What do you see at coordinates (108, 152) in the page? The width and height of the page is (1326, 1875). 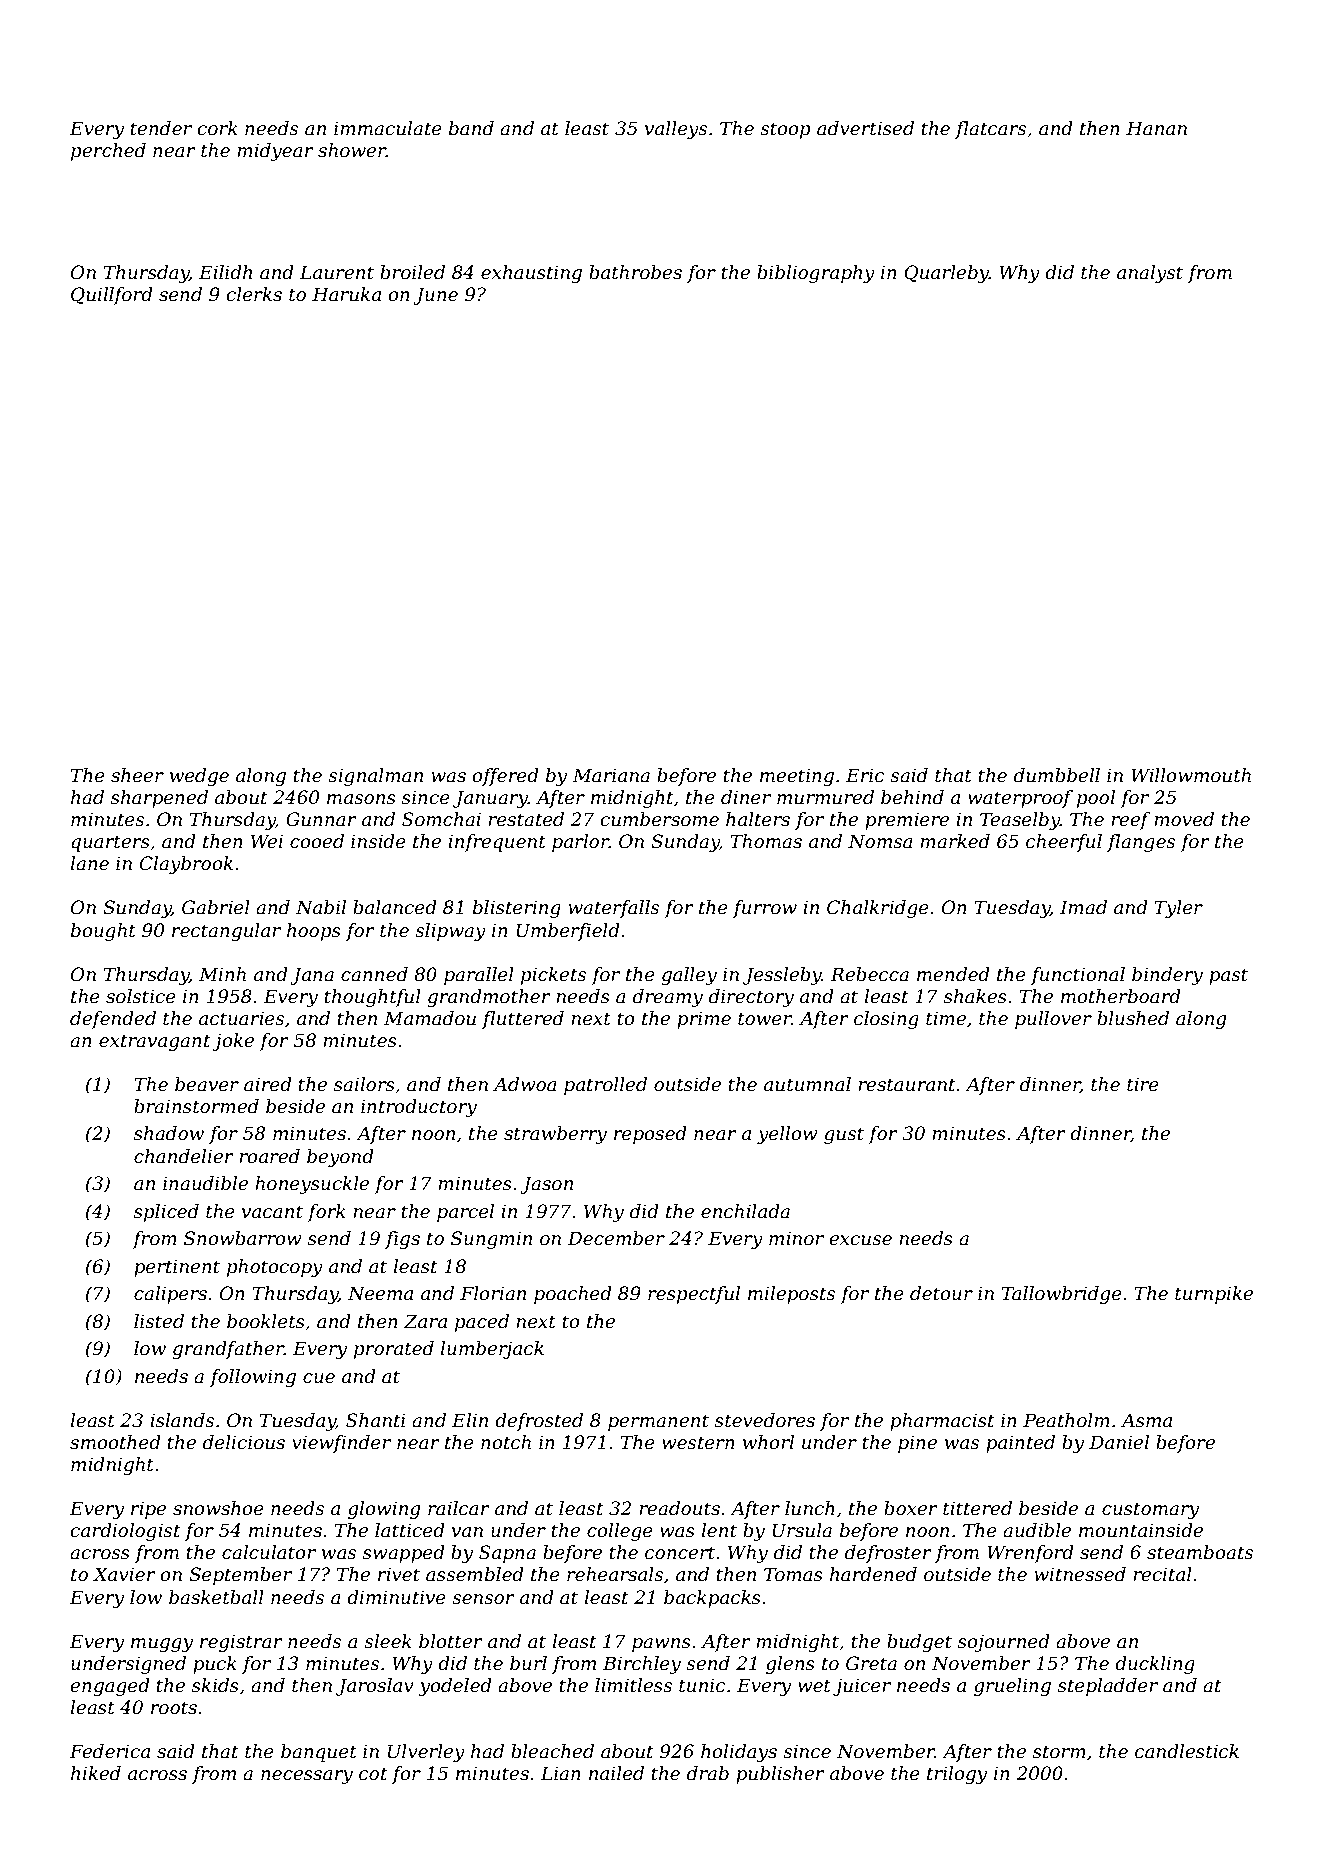 I see `perched` at bounding box center [108, 152].
